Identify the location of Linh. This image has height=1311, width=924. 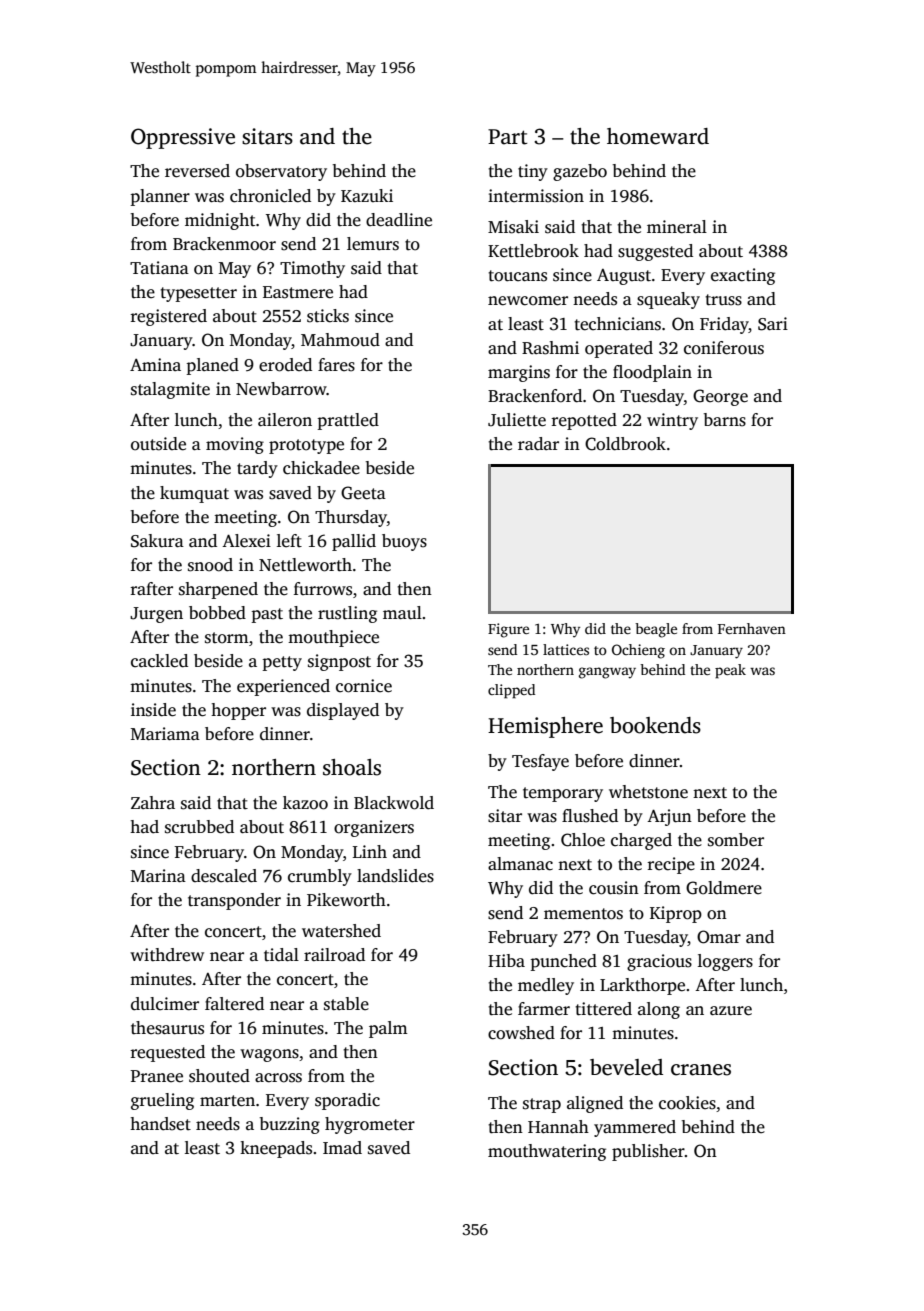
(370, 851).
